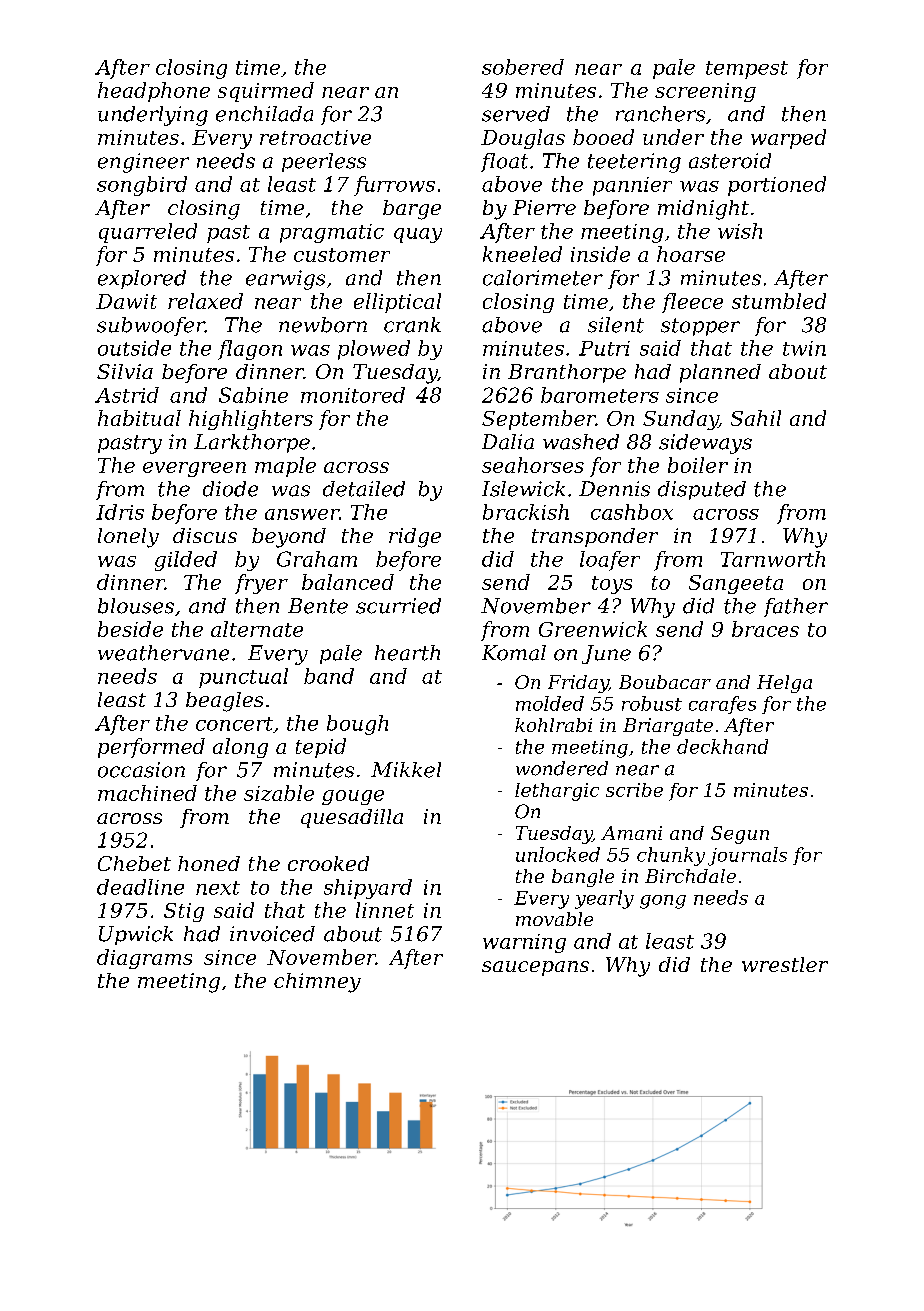 This screenshot has width=924, height=1311. What do you see at coordinates (120, 512) in the screenshot?
I see `Idris` at bounding box center [120, 512].
